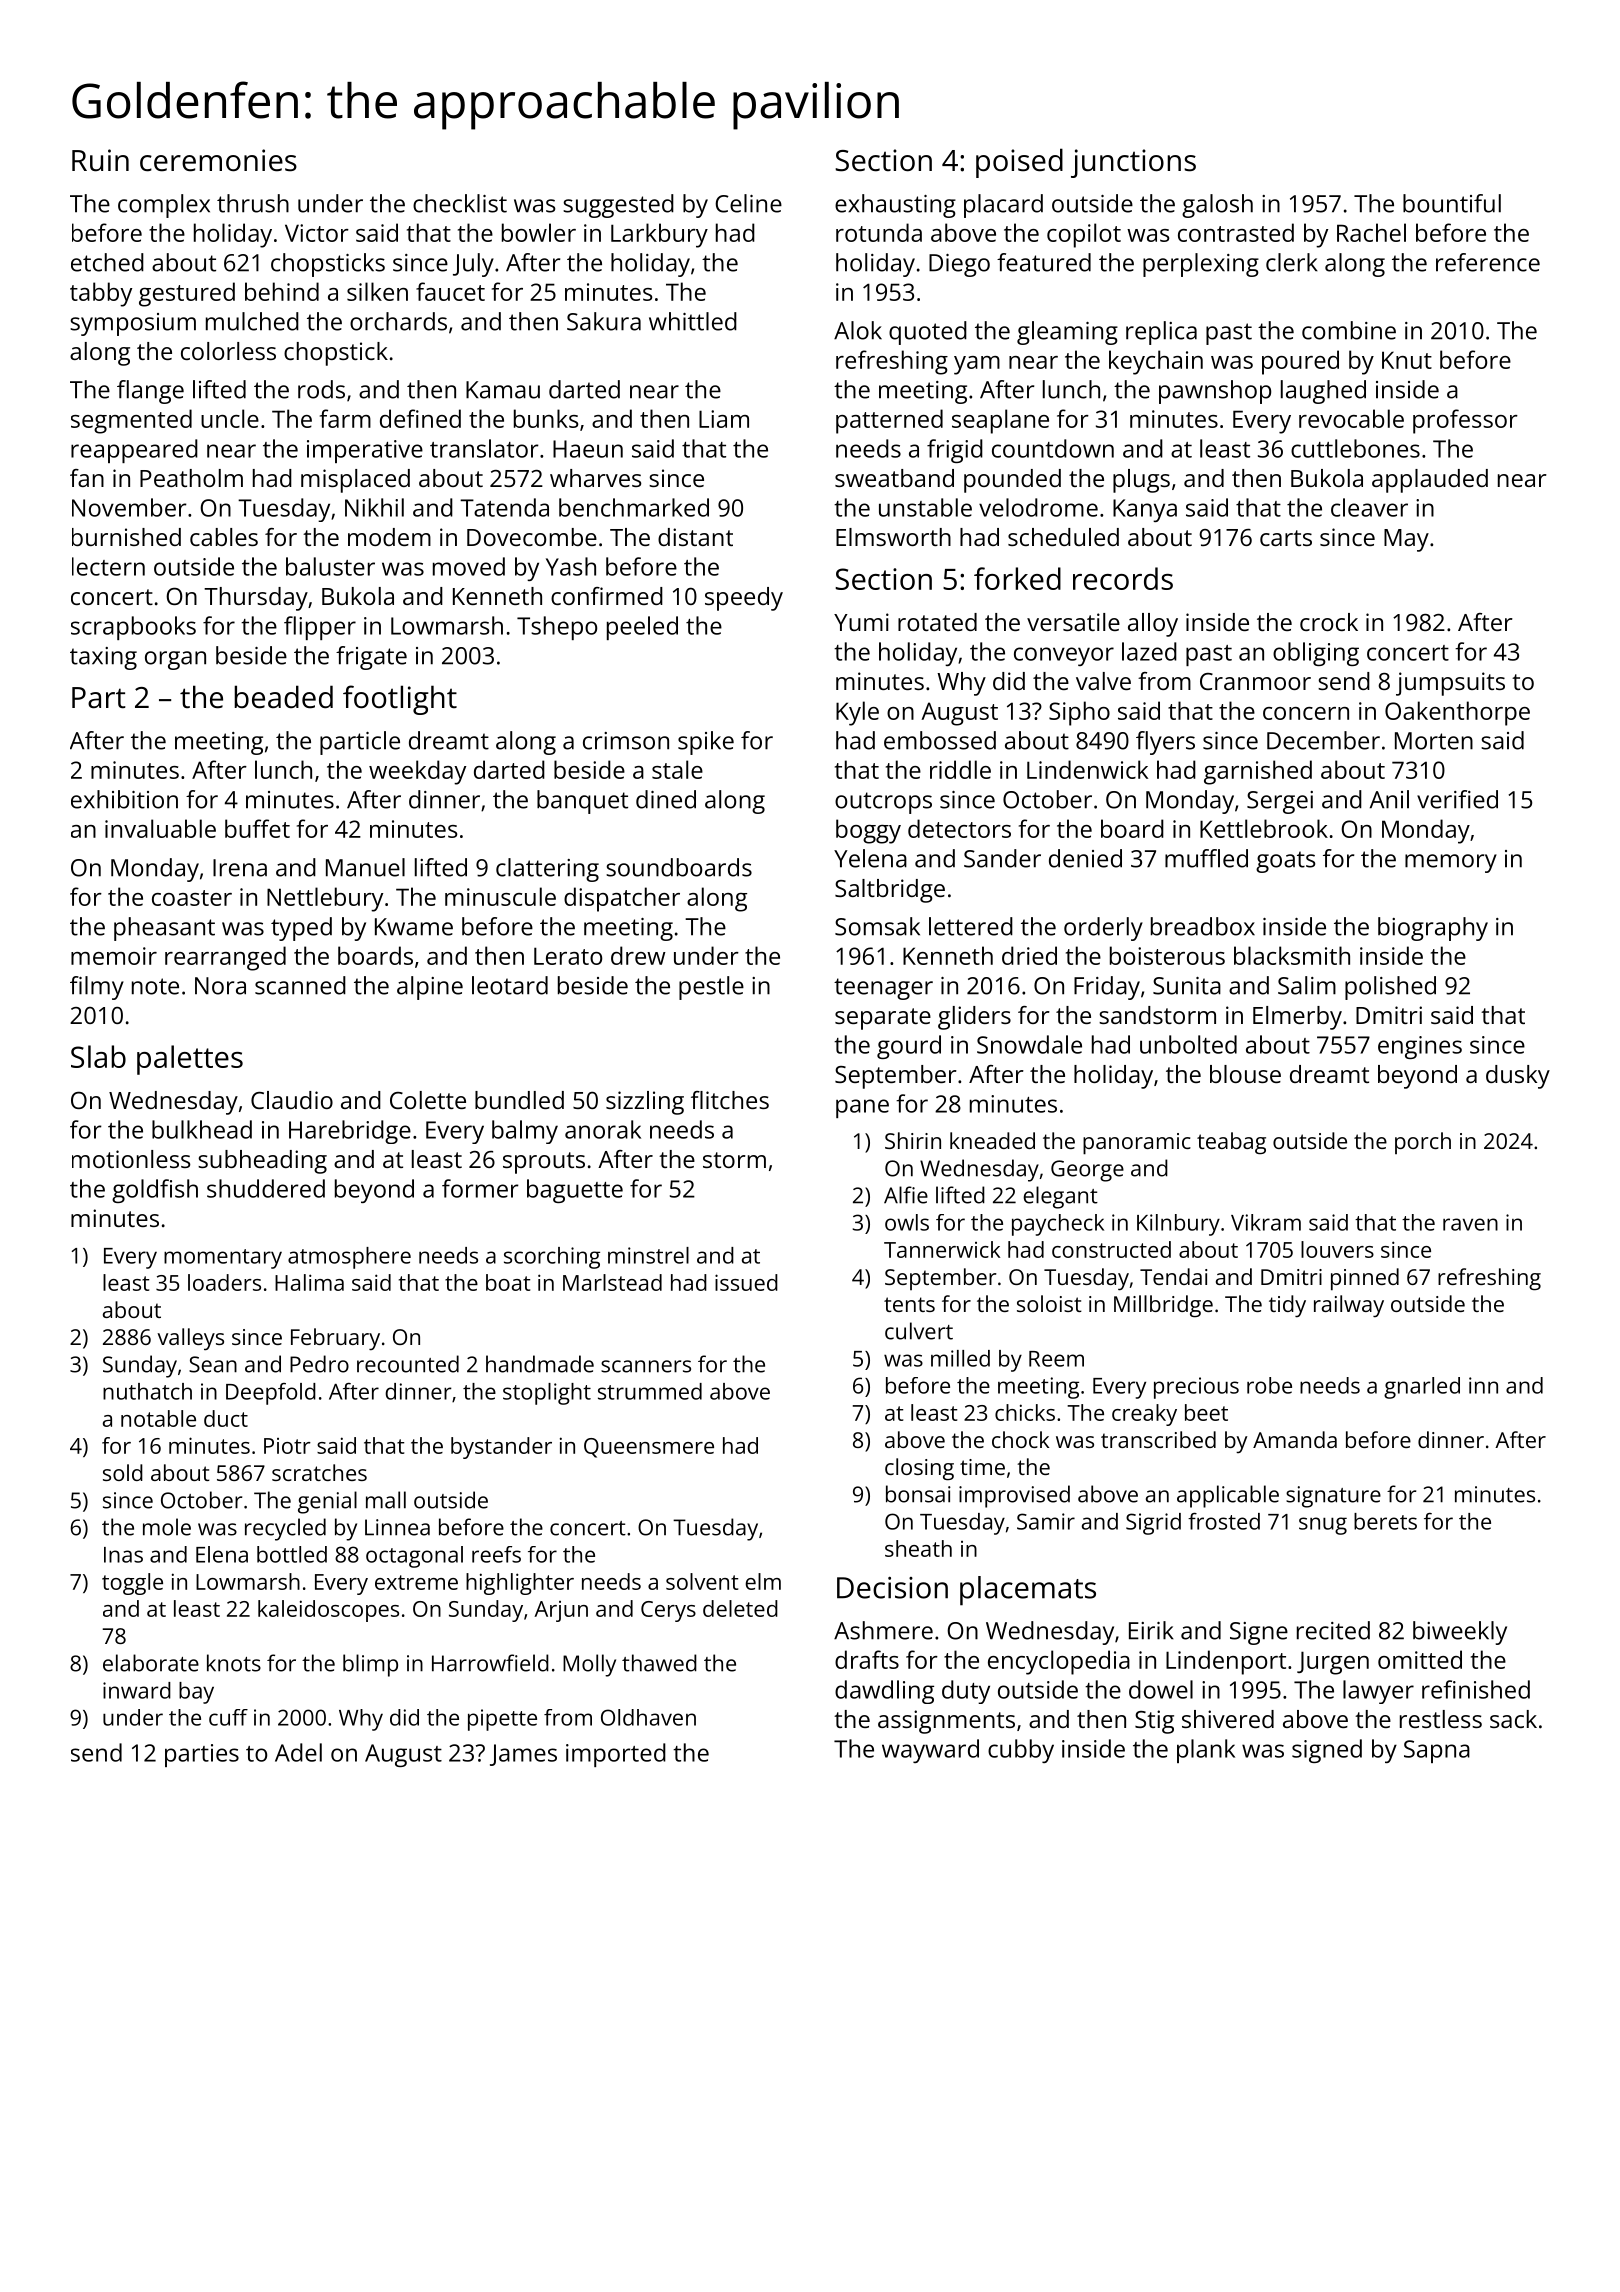 This screenshot has height=2292, width=1620. I want to click on Victor, so click(317, 233).
